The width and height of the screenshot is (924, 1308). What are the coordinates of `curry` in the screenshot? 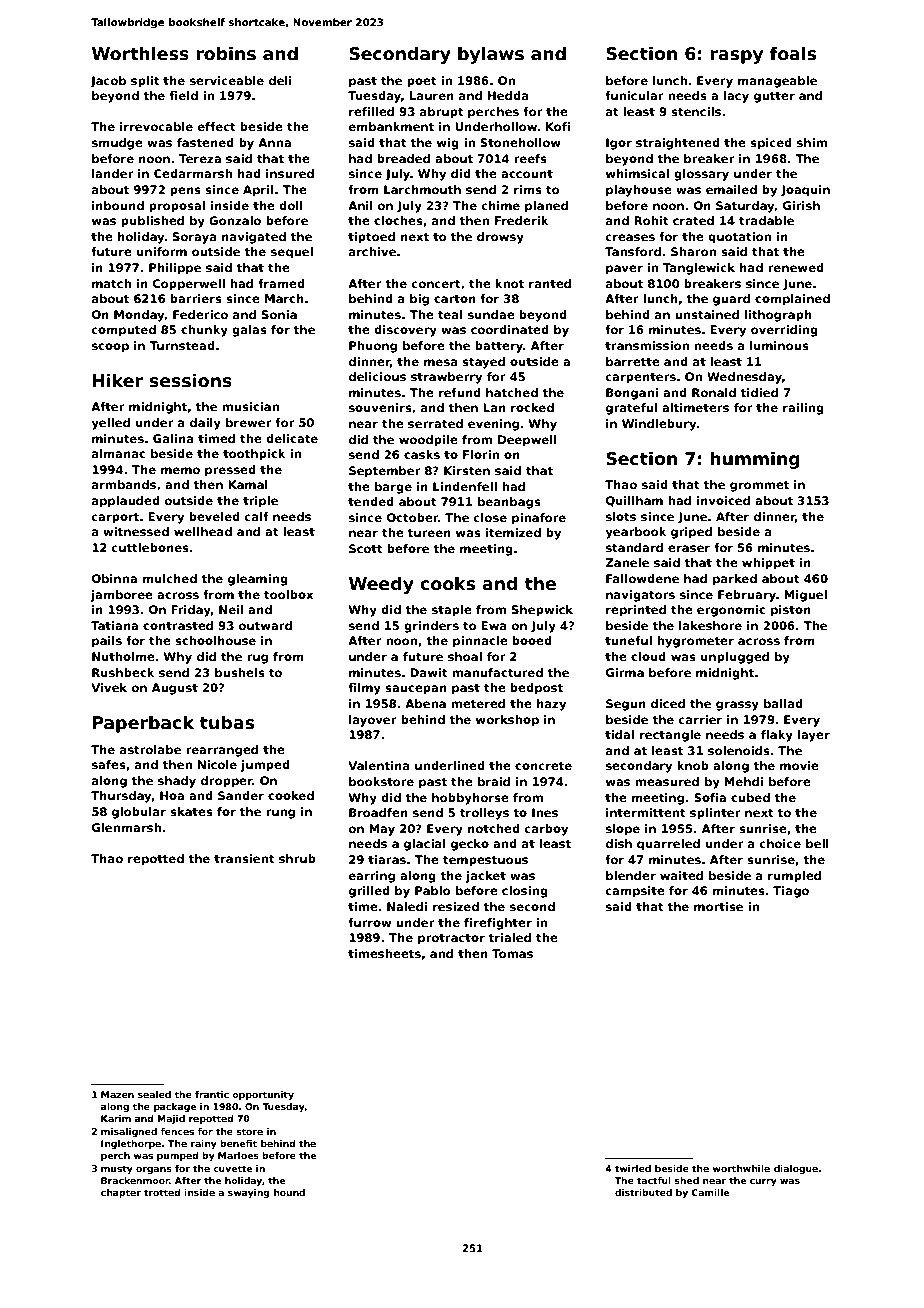 It's located at (763, 1182).
